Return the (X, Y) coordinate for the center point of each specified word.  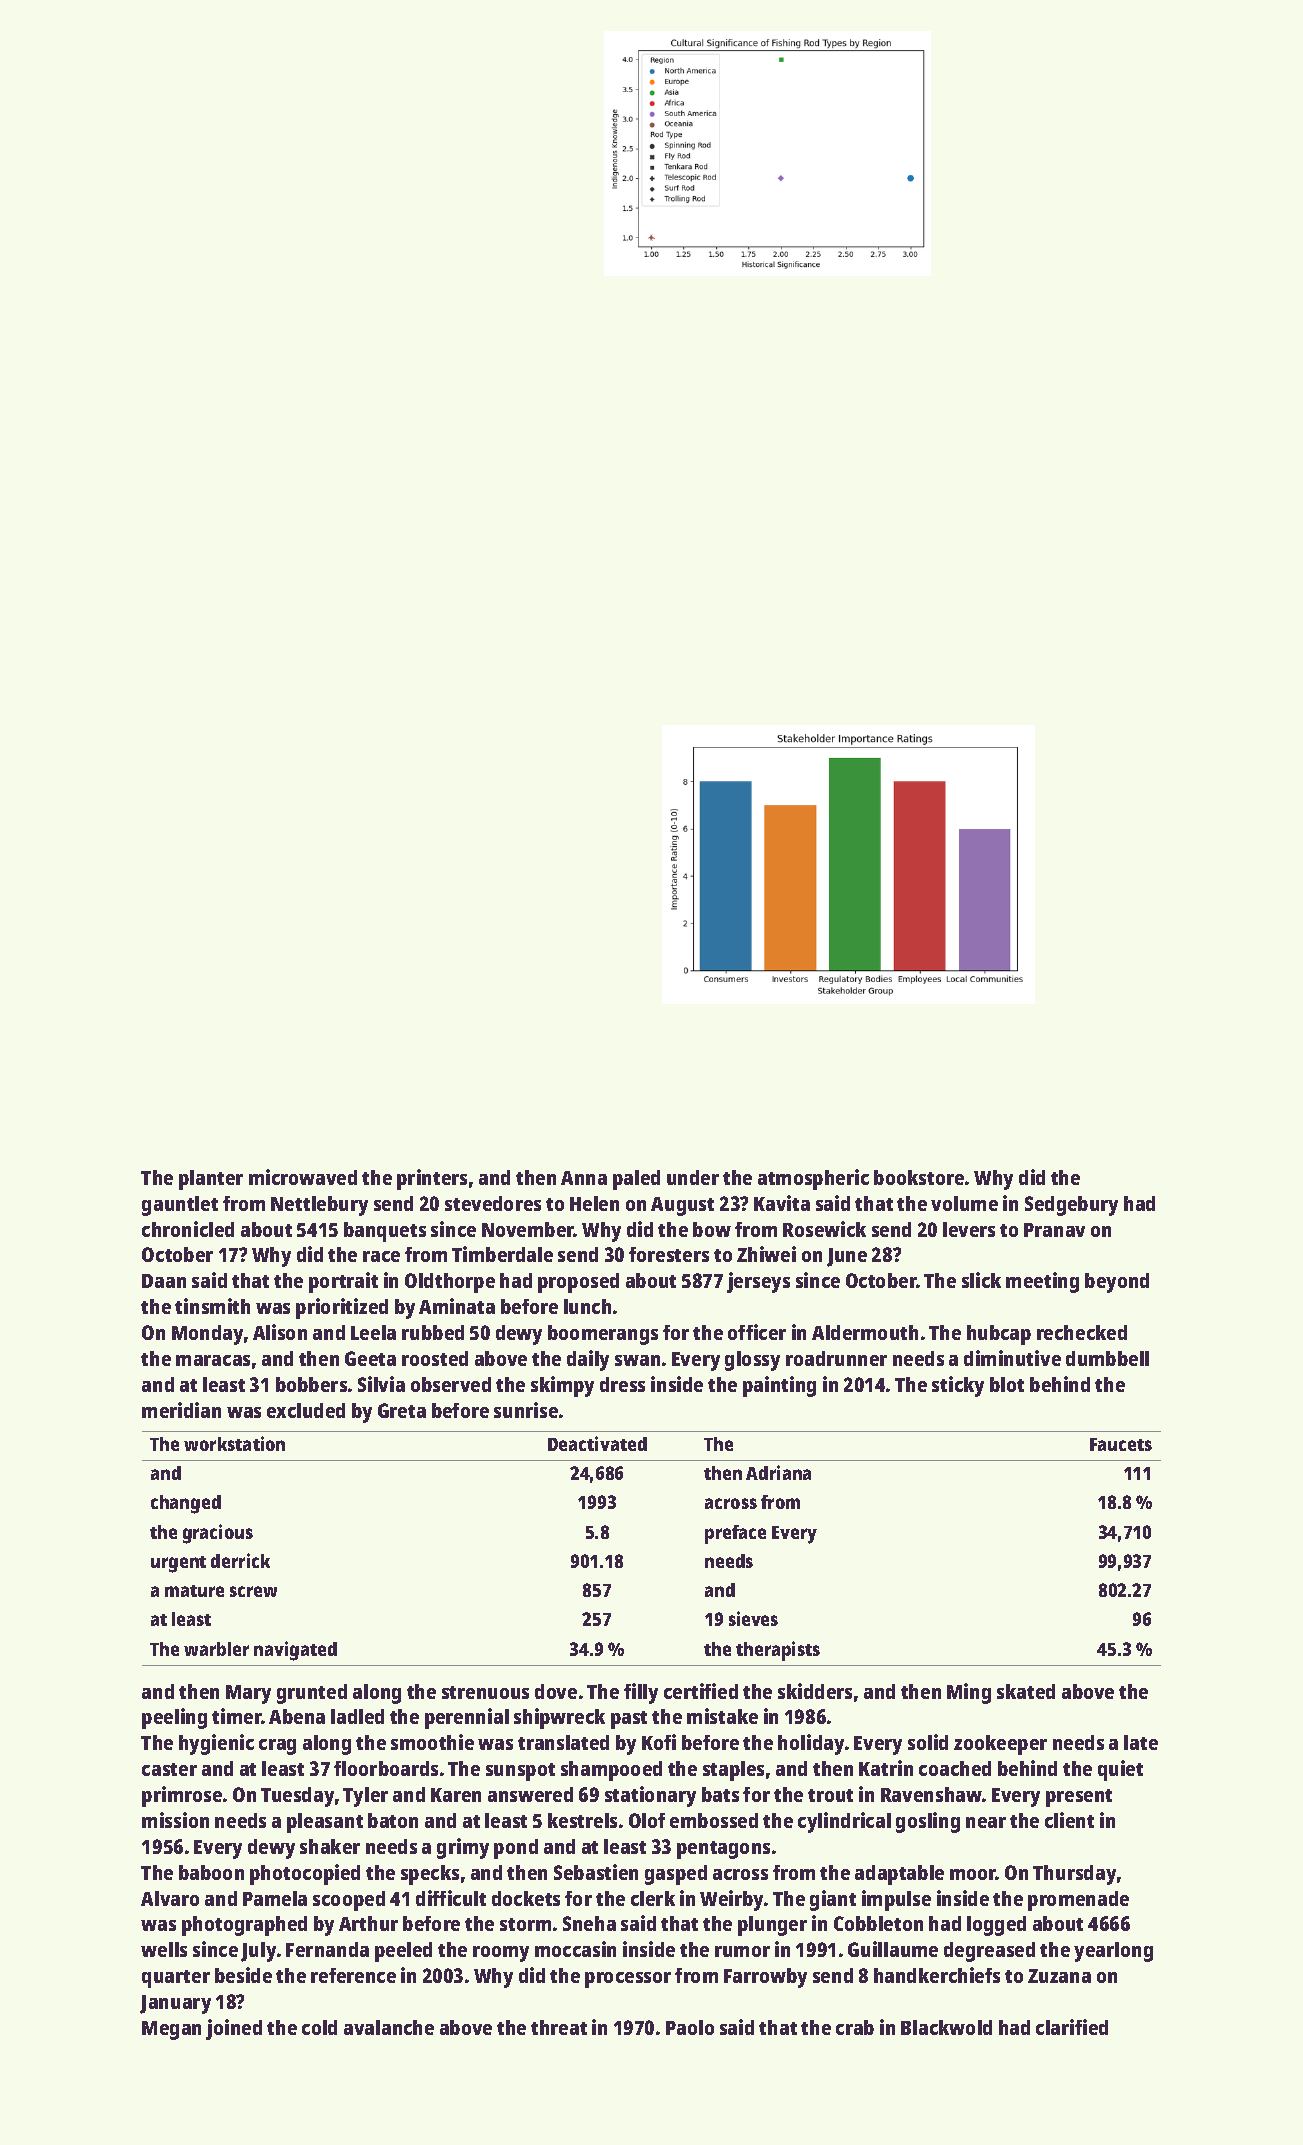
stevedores (493, 1203)
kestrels (582, 1820)
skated (1026, 1691)
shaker (330, 1846)
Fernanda (327, 1949)
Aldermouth (865, 1332)
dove (556, 1691)
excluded (306, 1410)
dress (622, 1384)
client (1069, 1820)
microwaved (303, 1177)
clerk (653, 1898)
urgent (178, 1564)
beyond (1117, 1283)
